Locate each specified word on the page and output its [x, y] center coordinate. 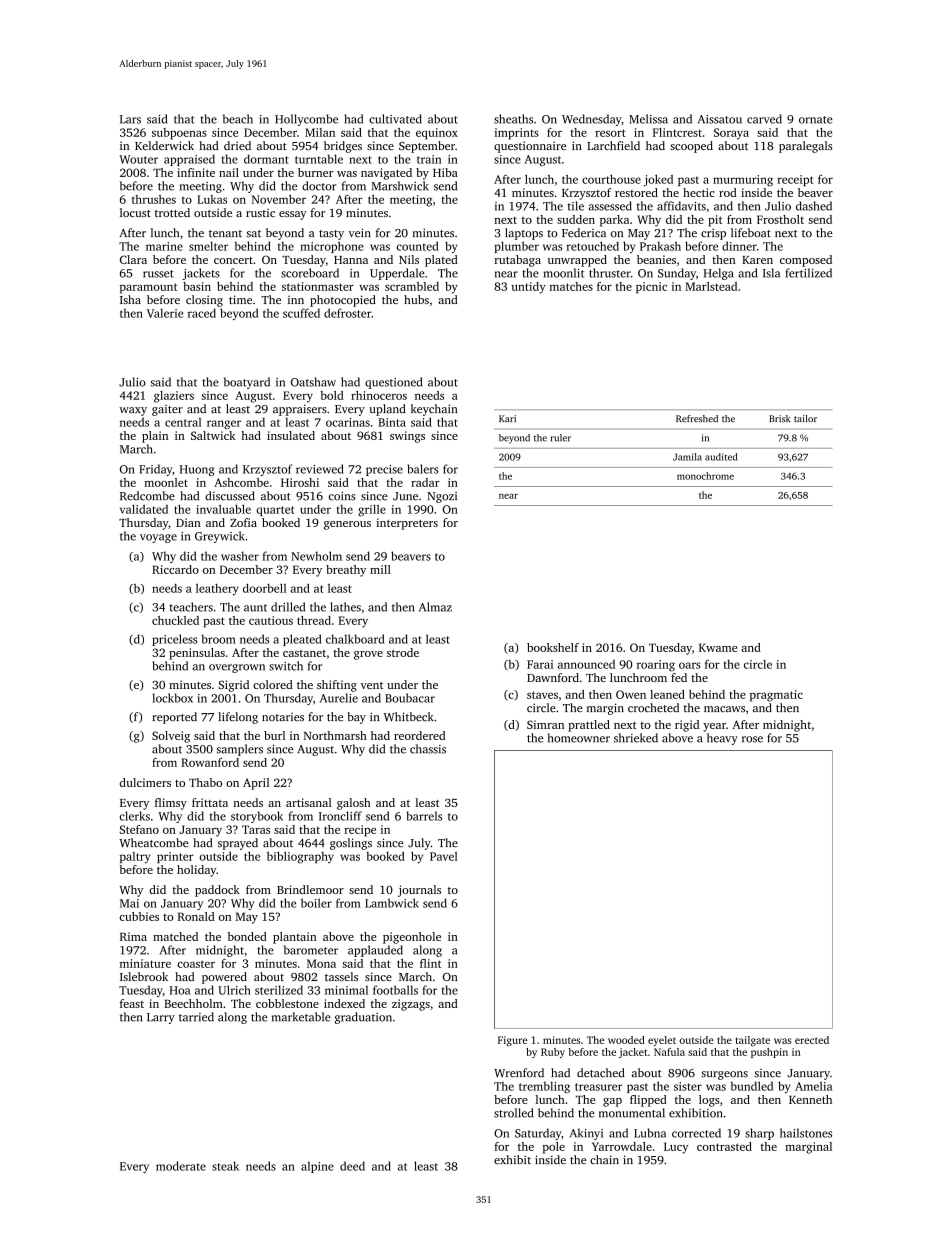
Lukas [212, 199]
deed [352, 1166]
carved [764, 119]
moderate [181, 1166]
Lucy [676, 1148]
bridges [343, 147]
